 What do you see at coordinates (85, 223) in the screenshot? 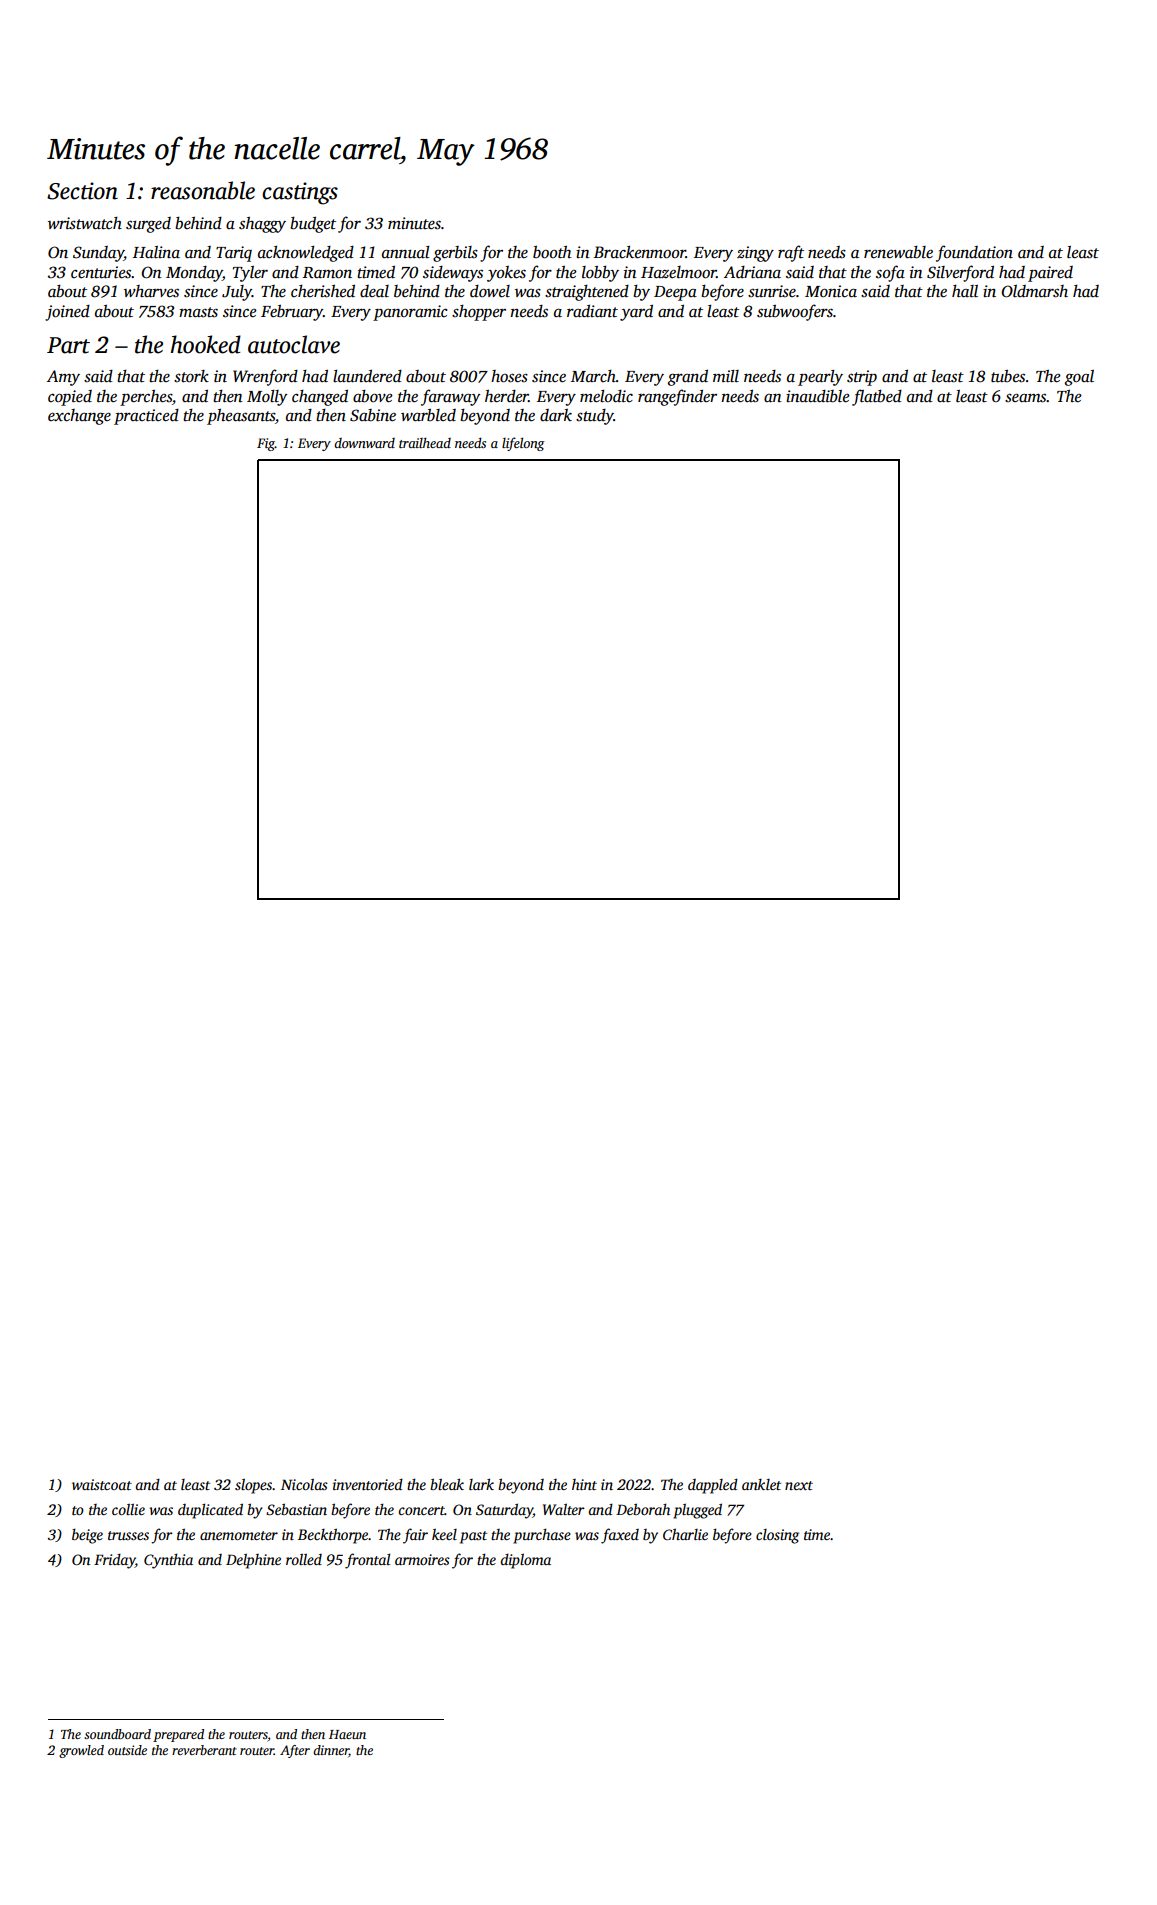
I see `wristwatch` at bounding box center [85, 223].
